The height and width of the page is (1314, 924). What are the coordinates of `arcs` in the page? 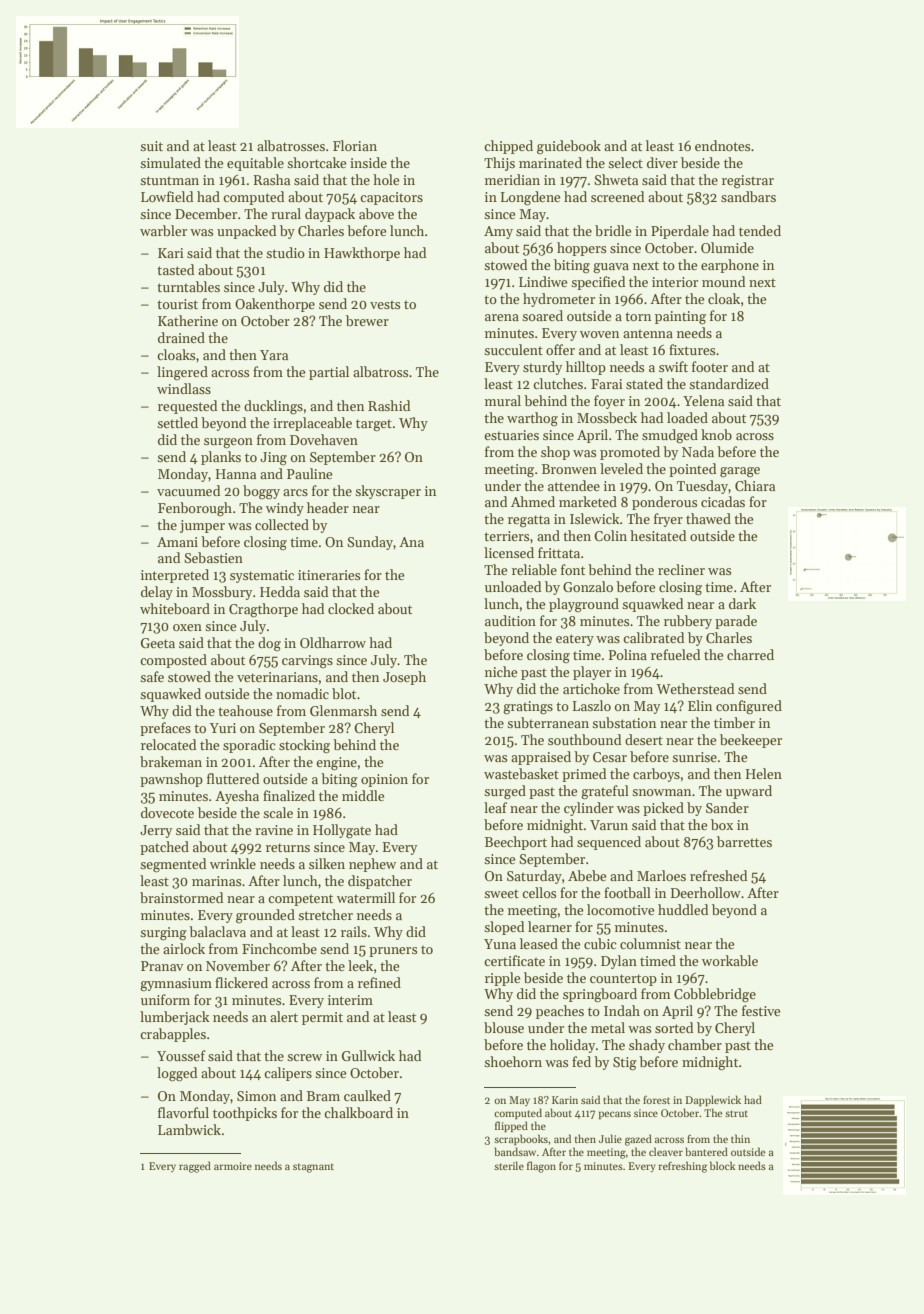 It's located at (295, 492).
